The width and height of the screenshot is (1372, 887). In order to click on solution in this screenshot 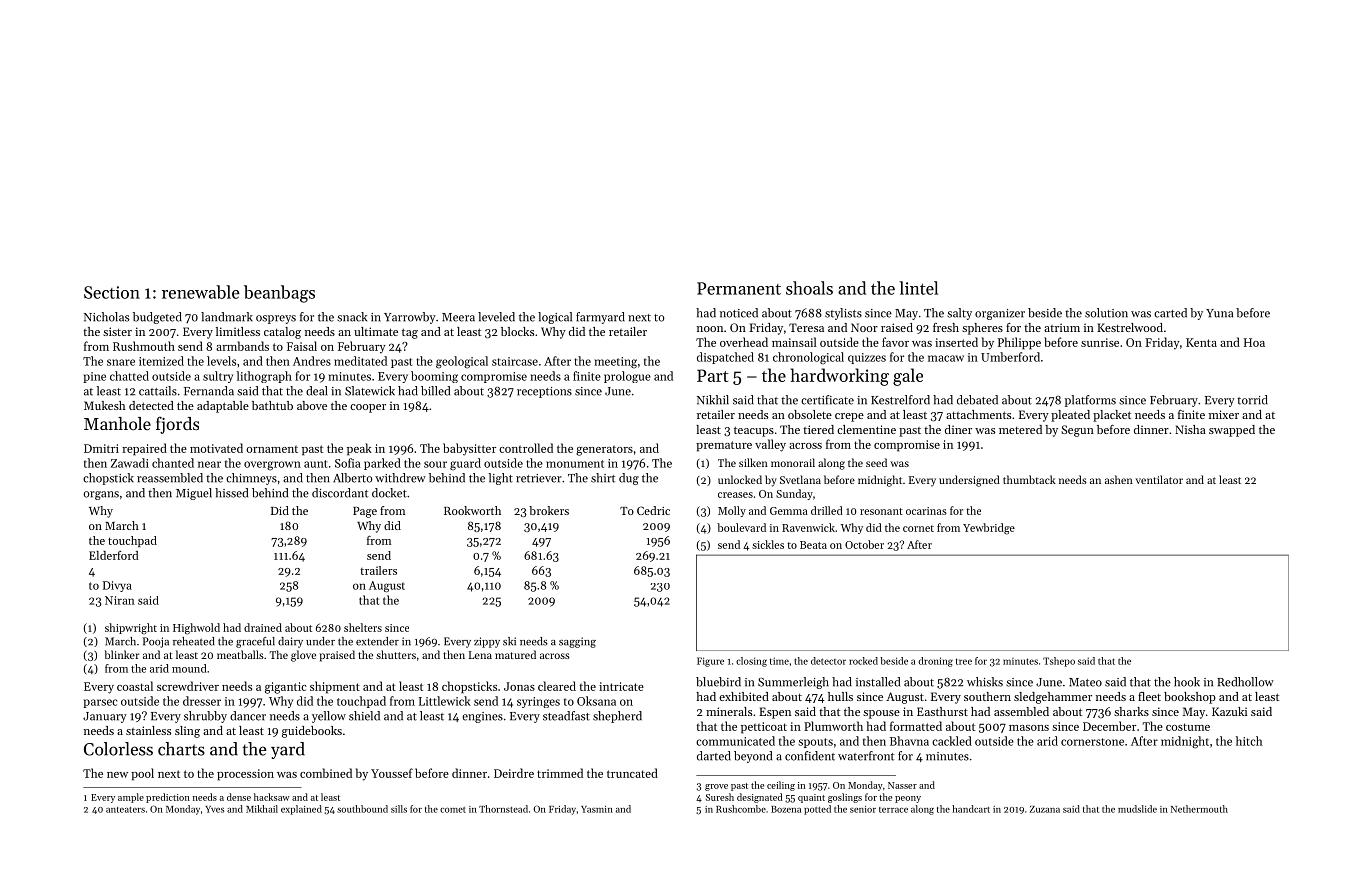, I will do `click(1106, 313)`.
